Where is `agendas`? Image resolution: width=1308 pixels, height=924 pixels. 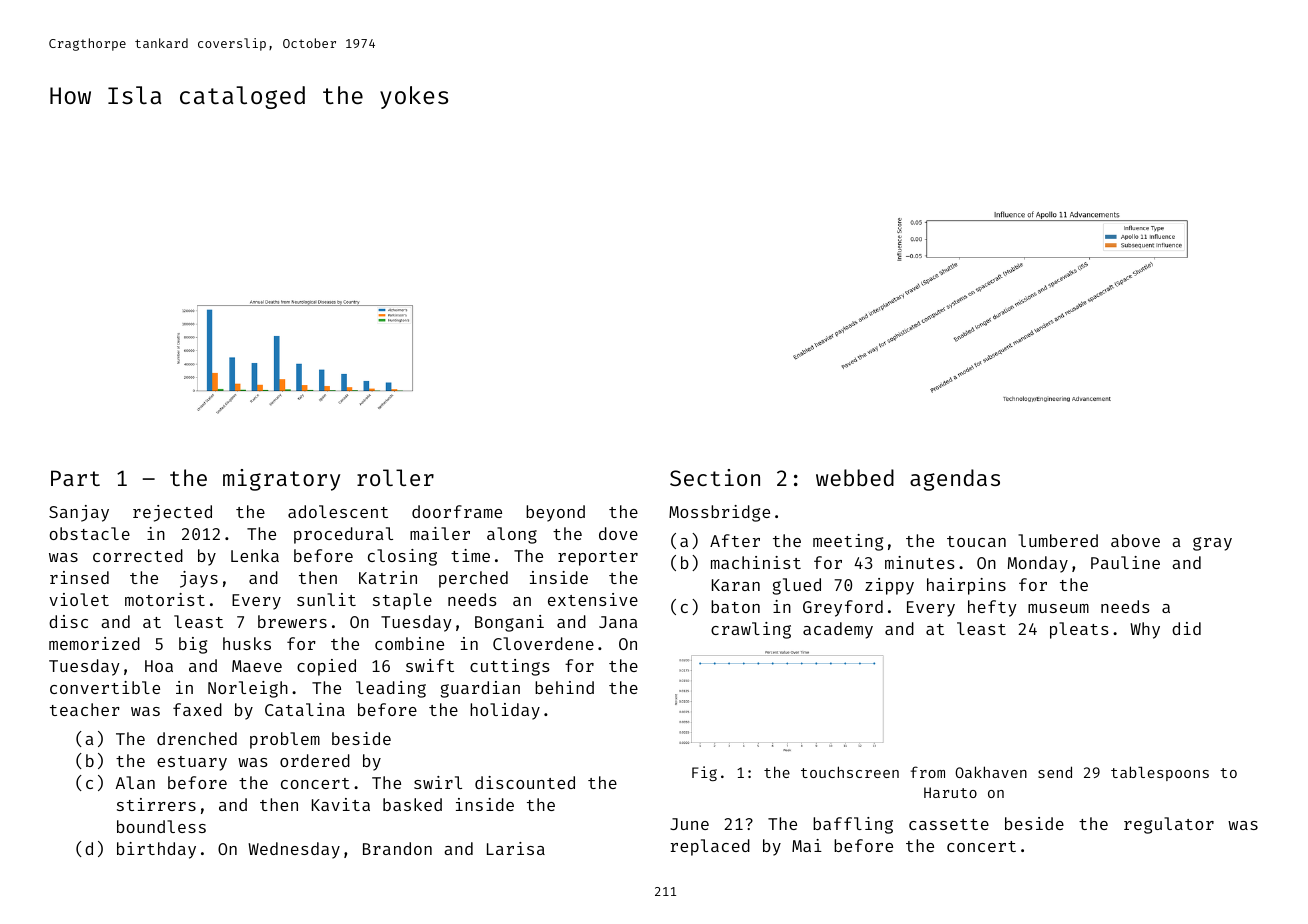 agendas is located at coordinates (955, 480).
